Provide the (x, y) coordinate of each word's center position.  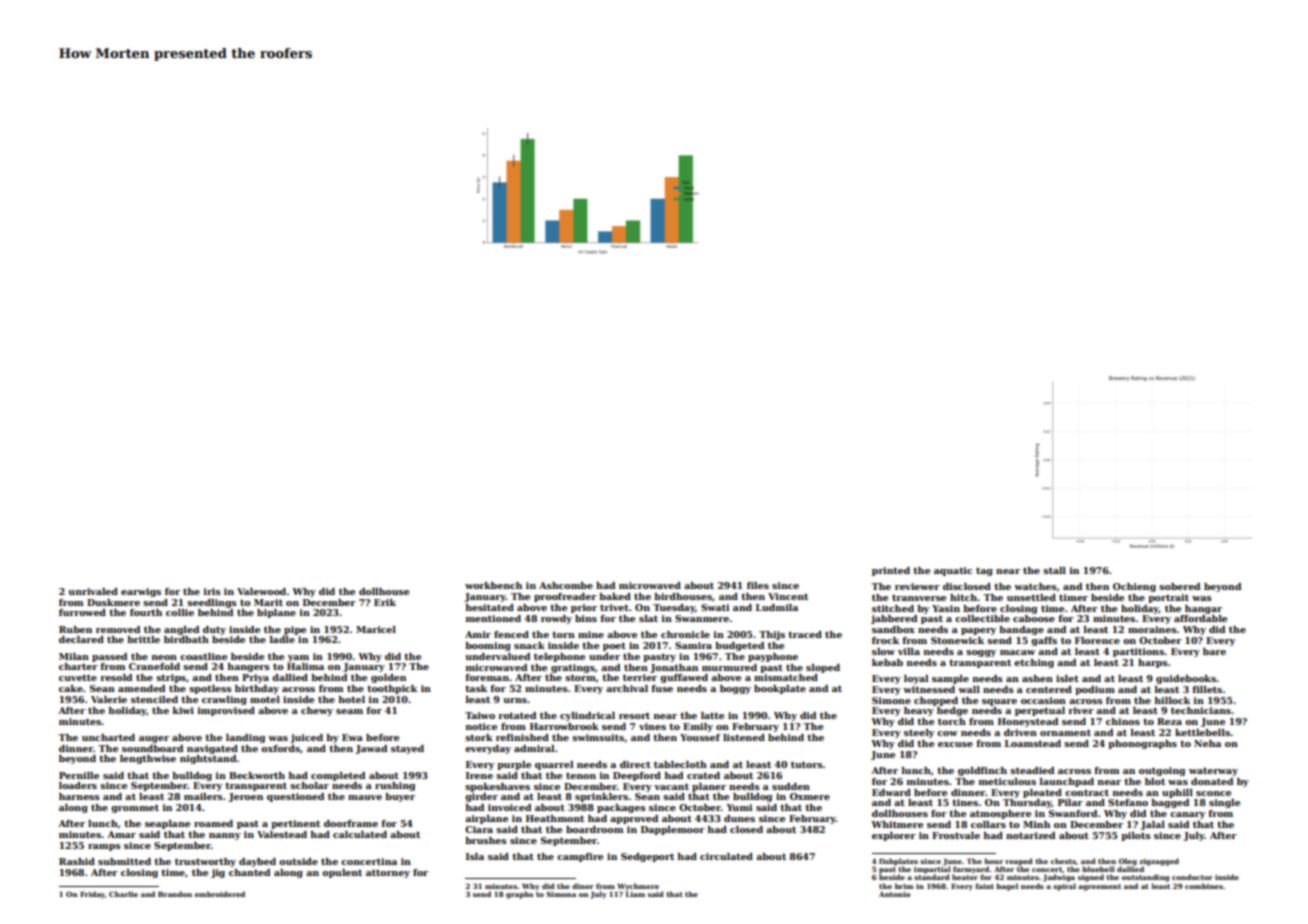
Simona (561, 894)
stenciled (154, 699)
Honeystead (1028, 722)
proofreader (565, 597)
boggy (735, 689)
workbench (493, 585)
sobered (1179, 586)
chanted (249, 872)
